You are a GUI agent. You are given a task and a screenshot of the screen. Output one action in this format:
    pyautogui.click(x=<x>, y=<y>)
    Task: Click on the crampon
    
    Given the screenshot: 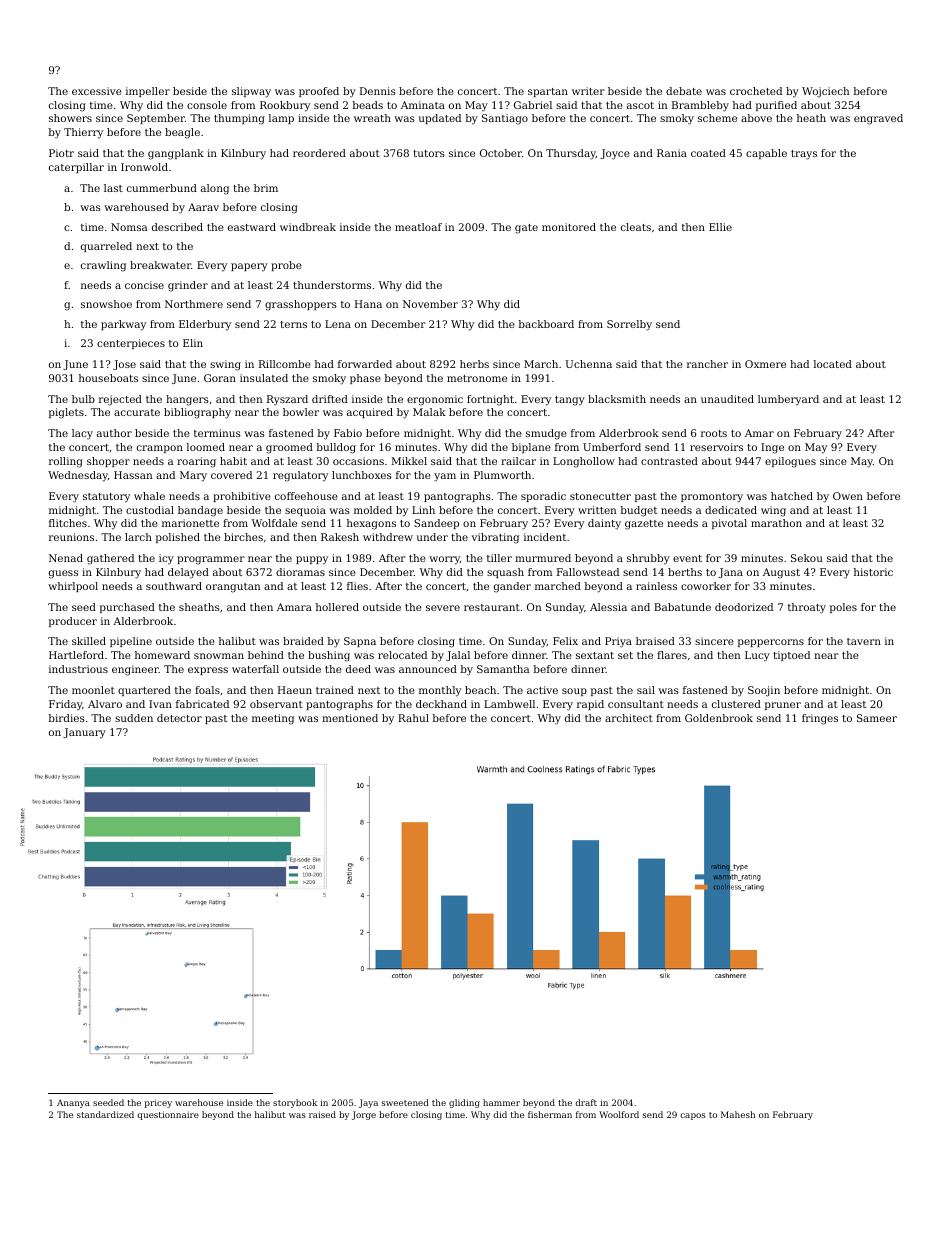 What is the action you would take?
    pyautogui.click(x=160, y=449)
